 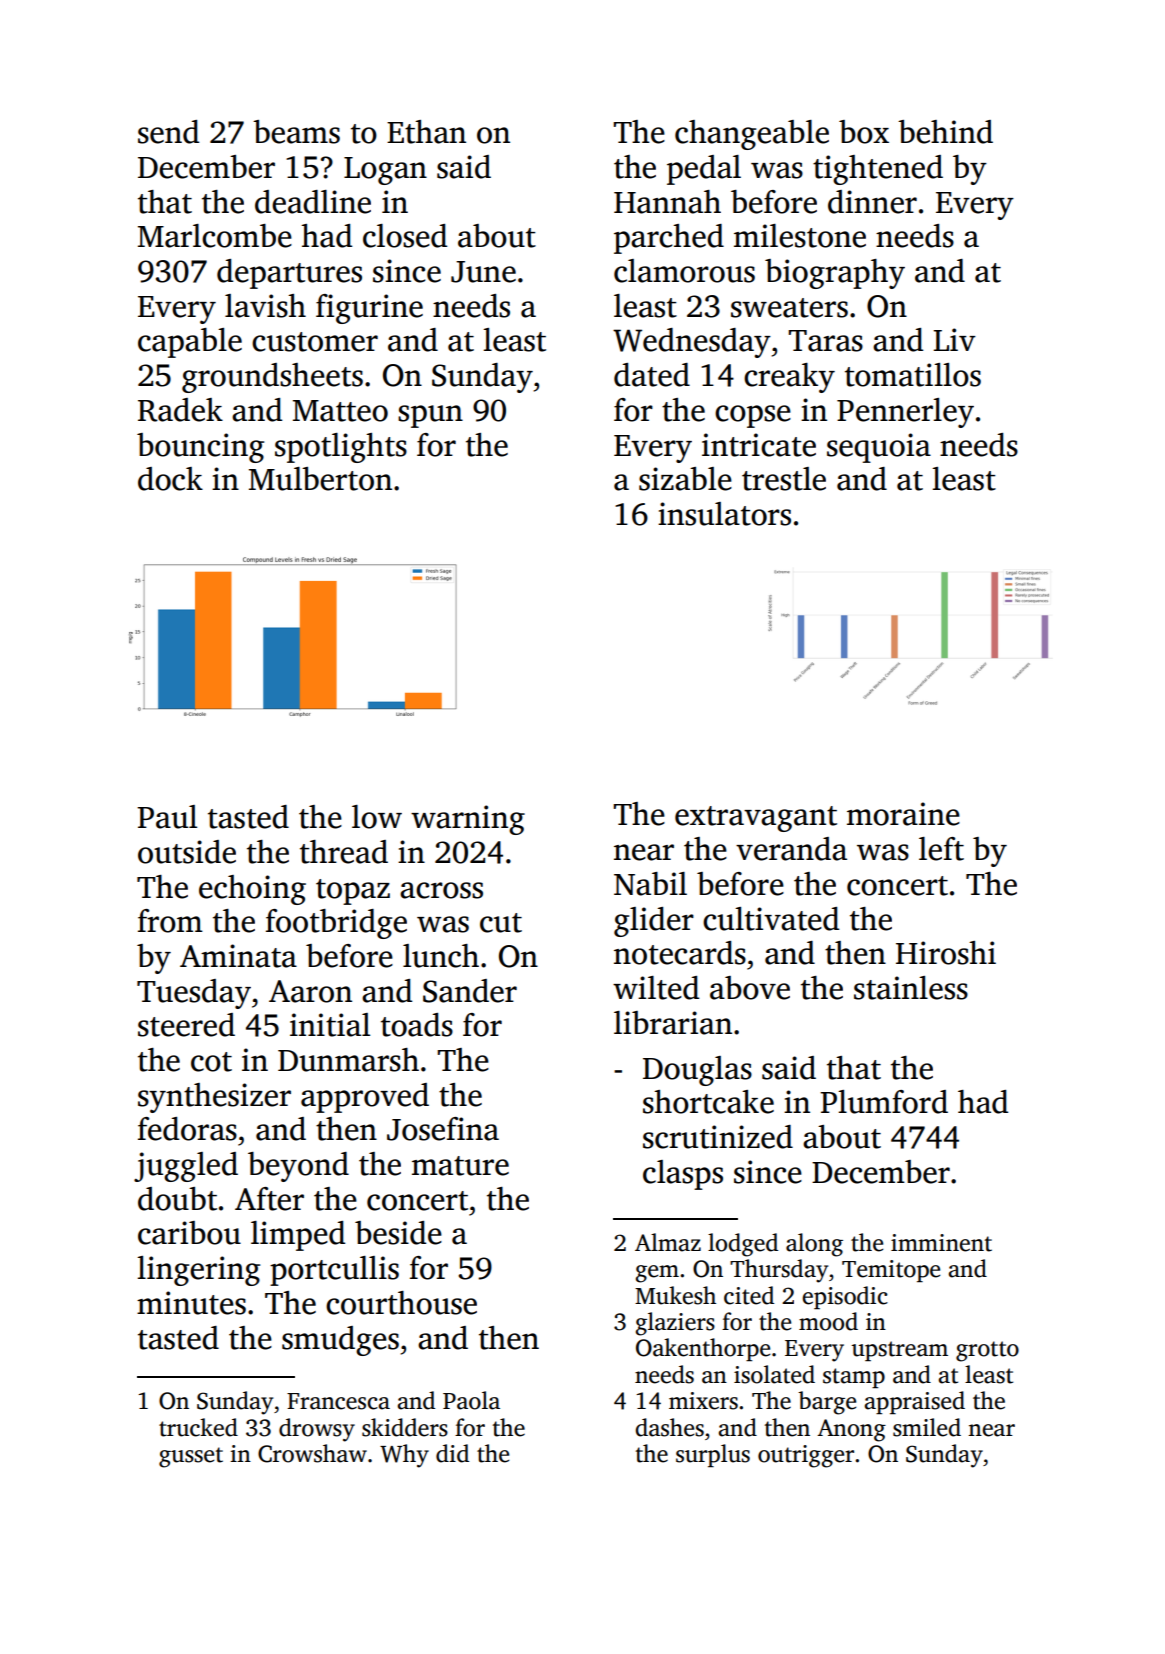 What do you see at coordinates (180, 410) in the screenshot?
I see `Radek` at bounding box center [180, 410].
